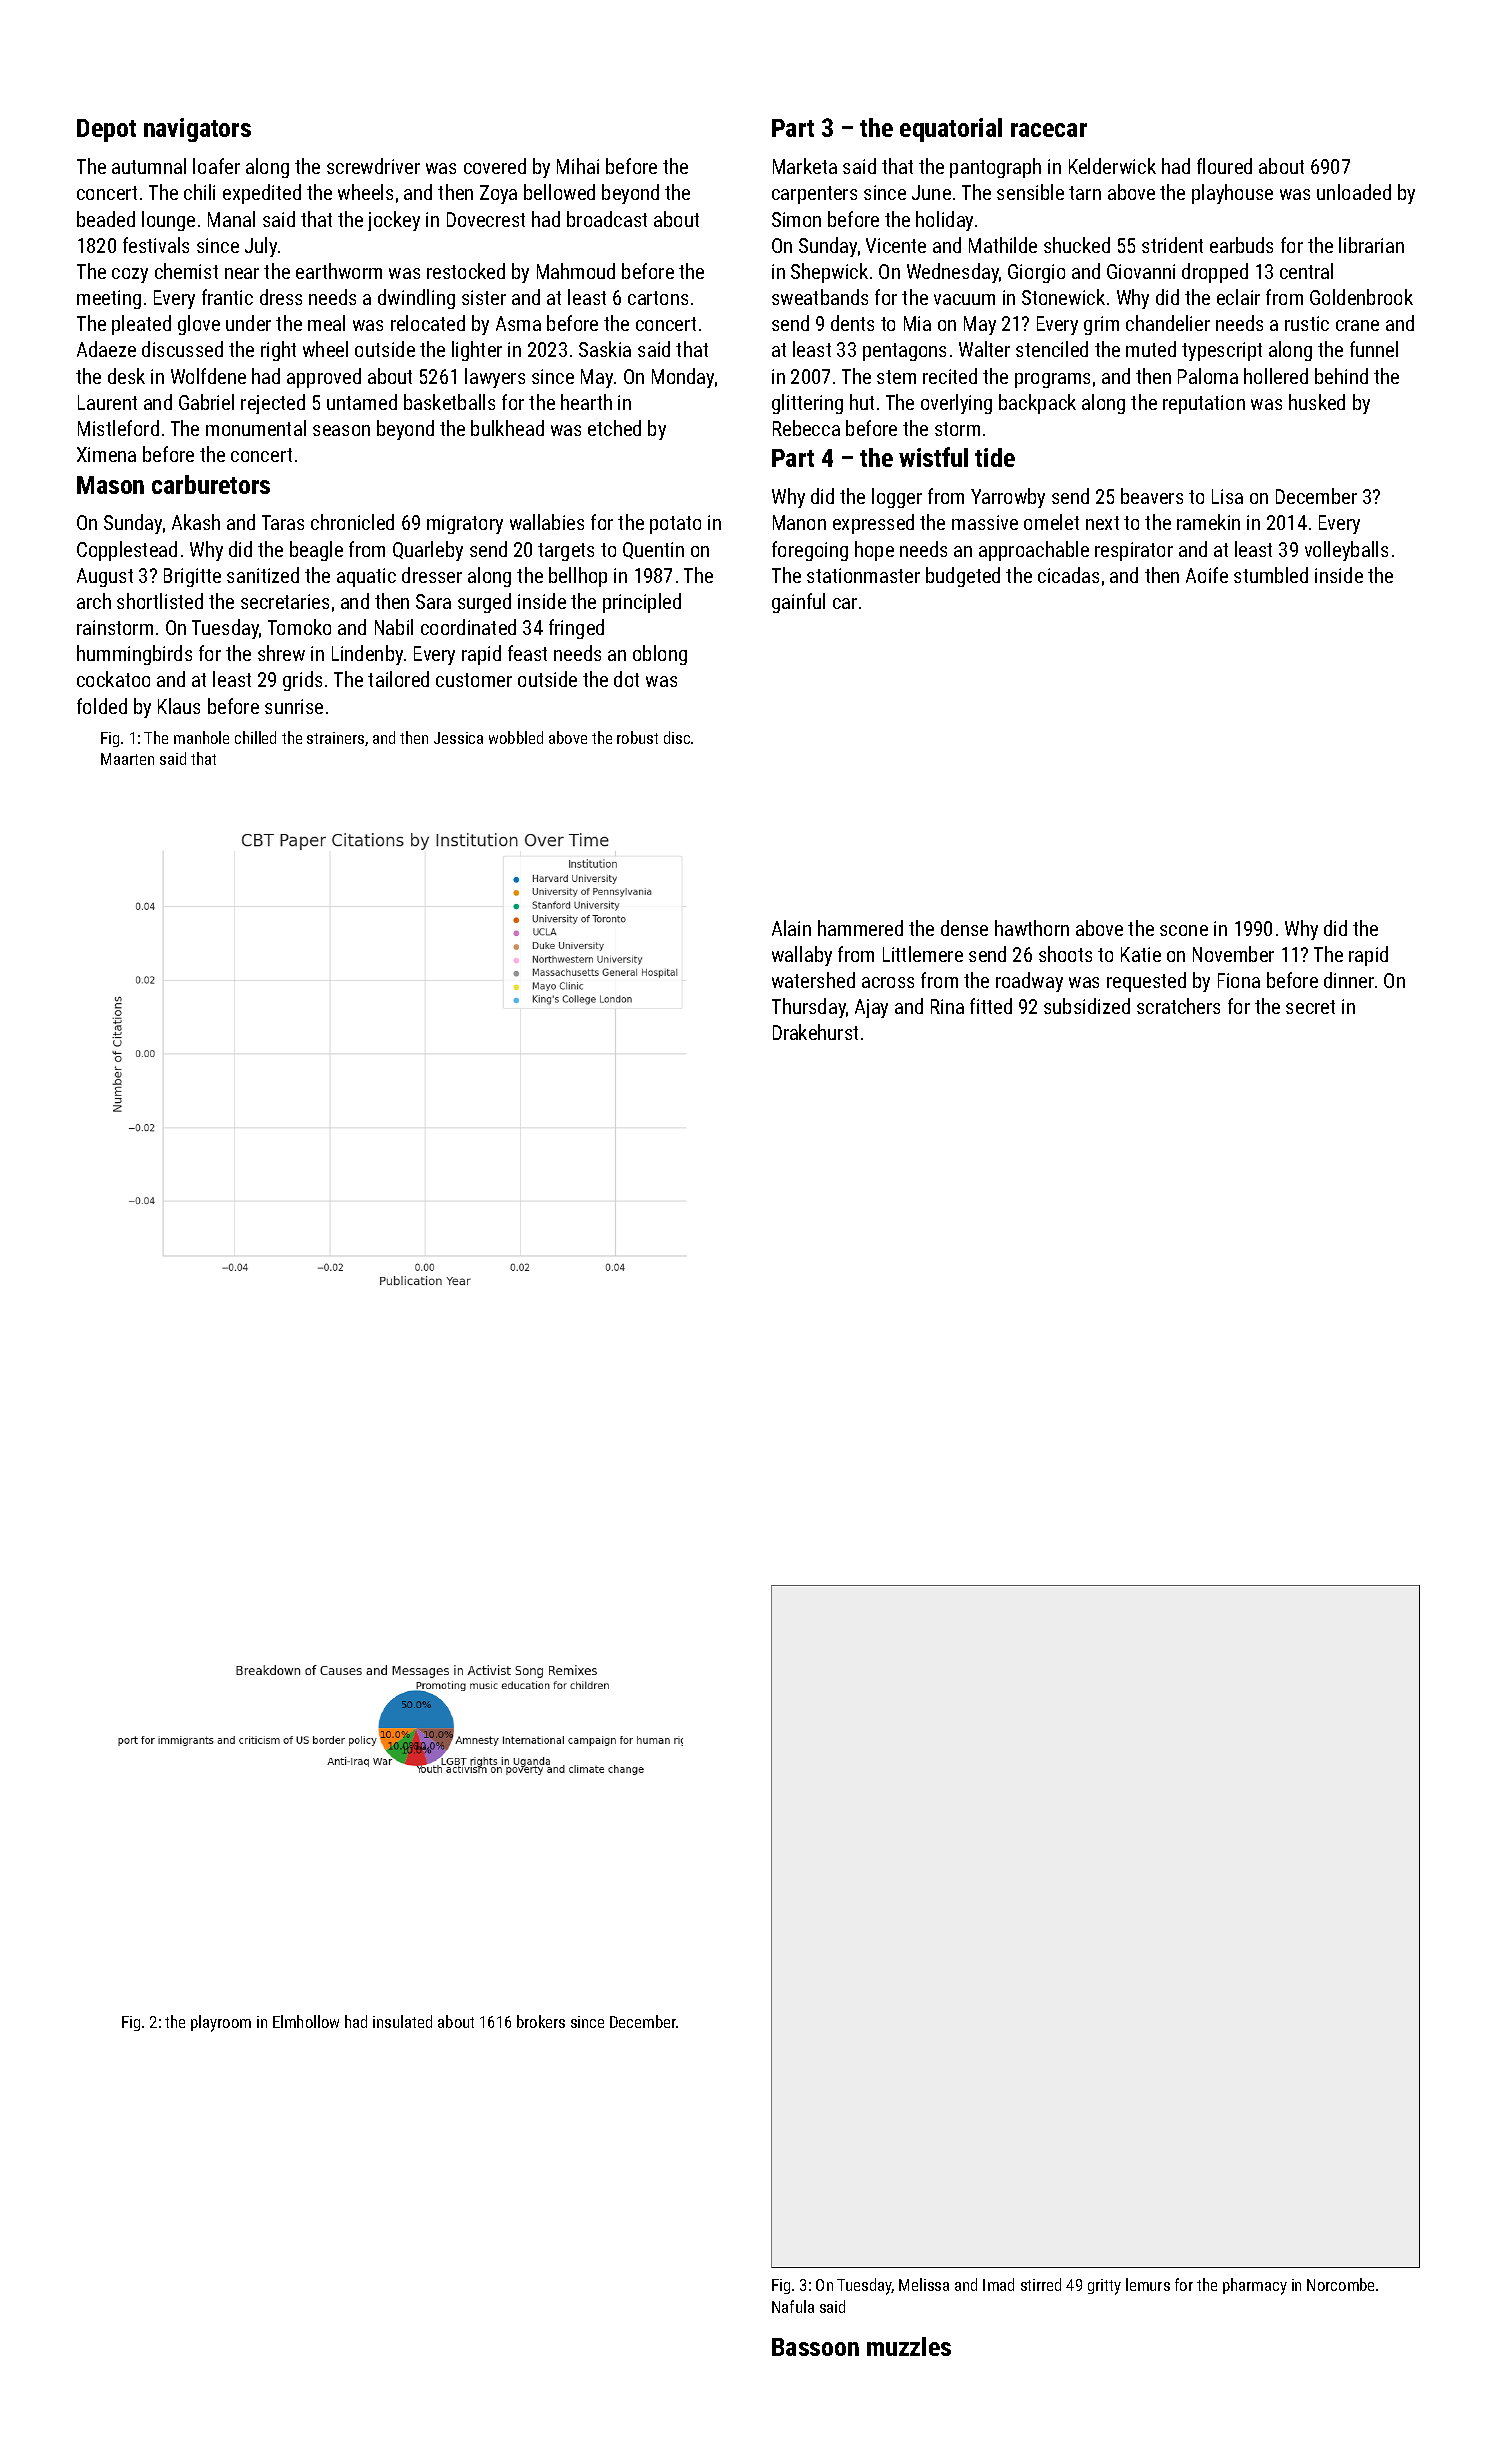 The image size is (1496, 2464). What do you see at coordinates (871, 1008) in the screenshot?
I see `Ajay` at bounding box center [871, 1008].
